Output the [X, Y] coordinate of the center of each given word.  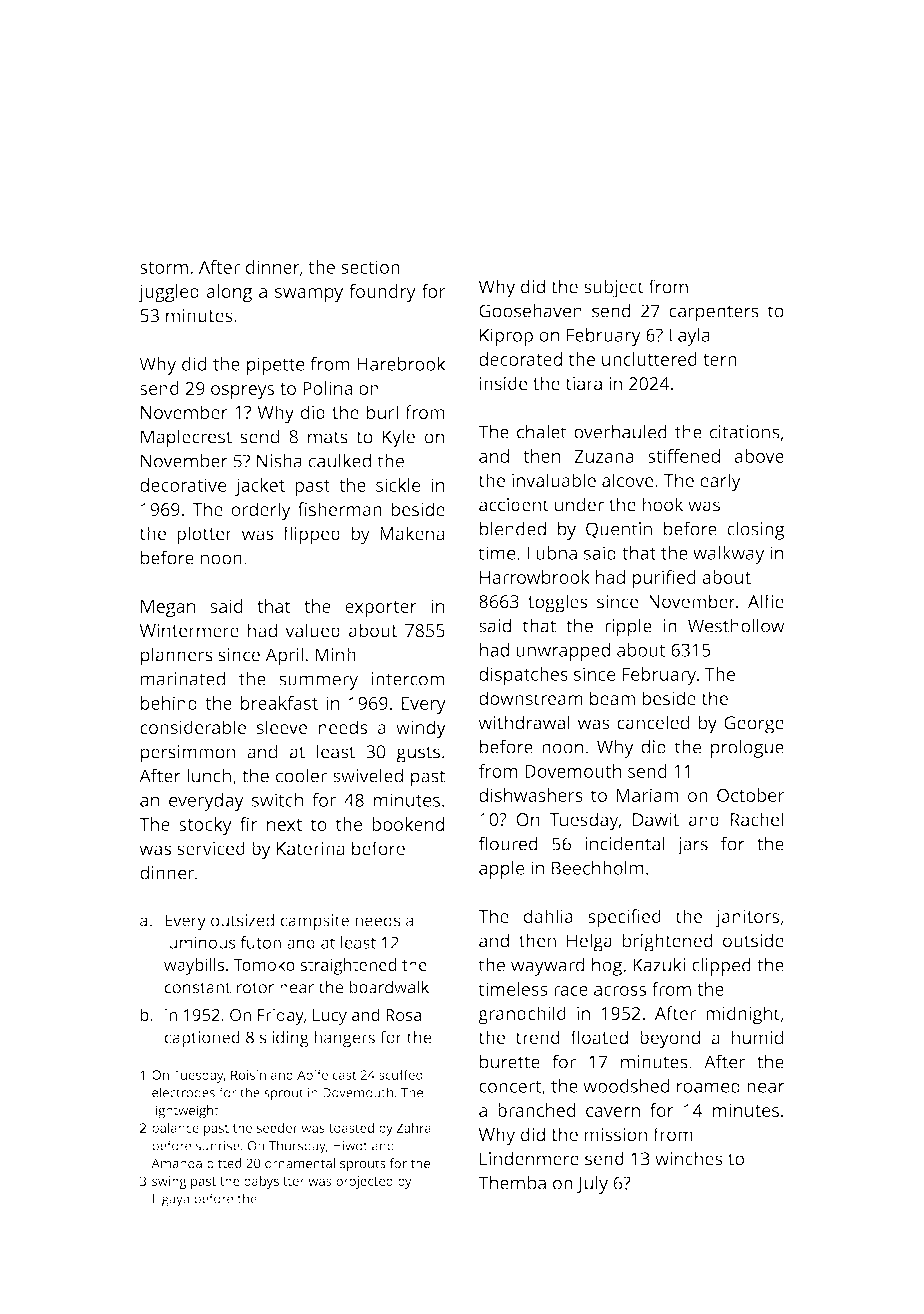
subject [614, 288]
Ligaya [171, 1200]
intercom [407, 679]
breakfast [279, 703]
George [754, 725]
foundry [382, 293]
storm [164, 268]
